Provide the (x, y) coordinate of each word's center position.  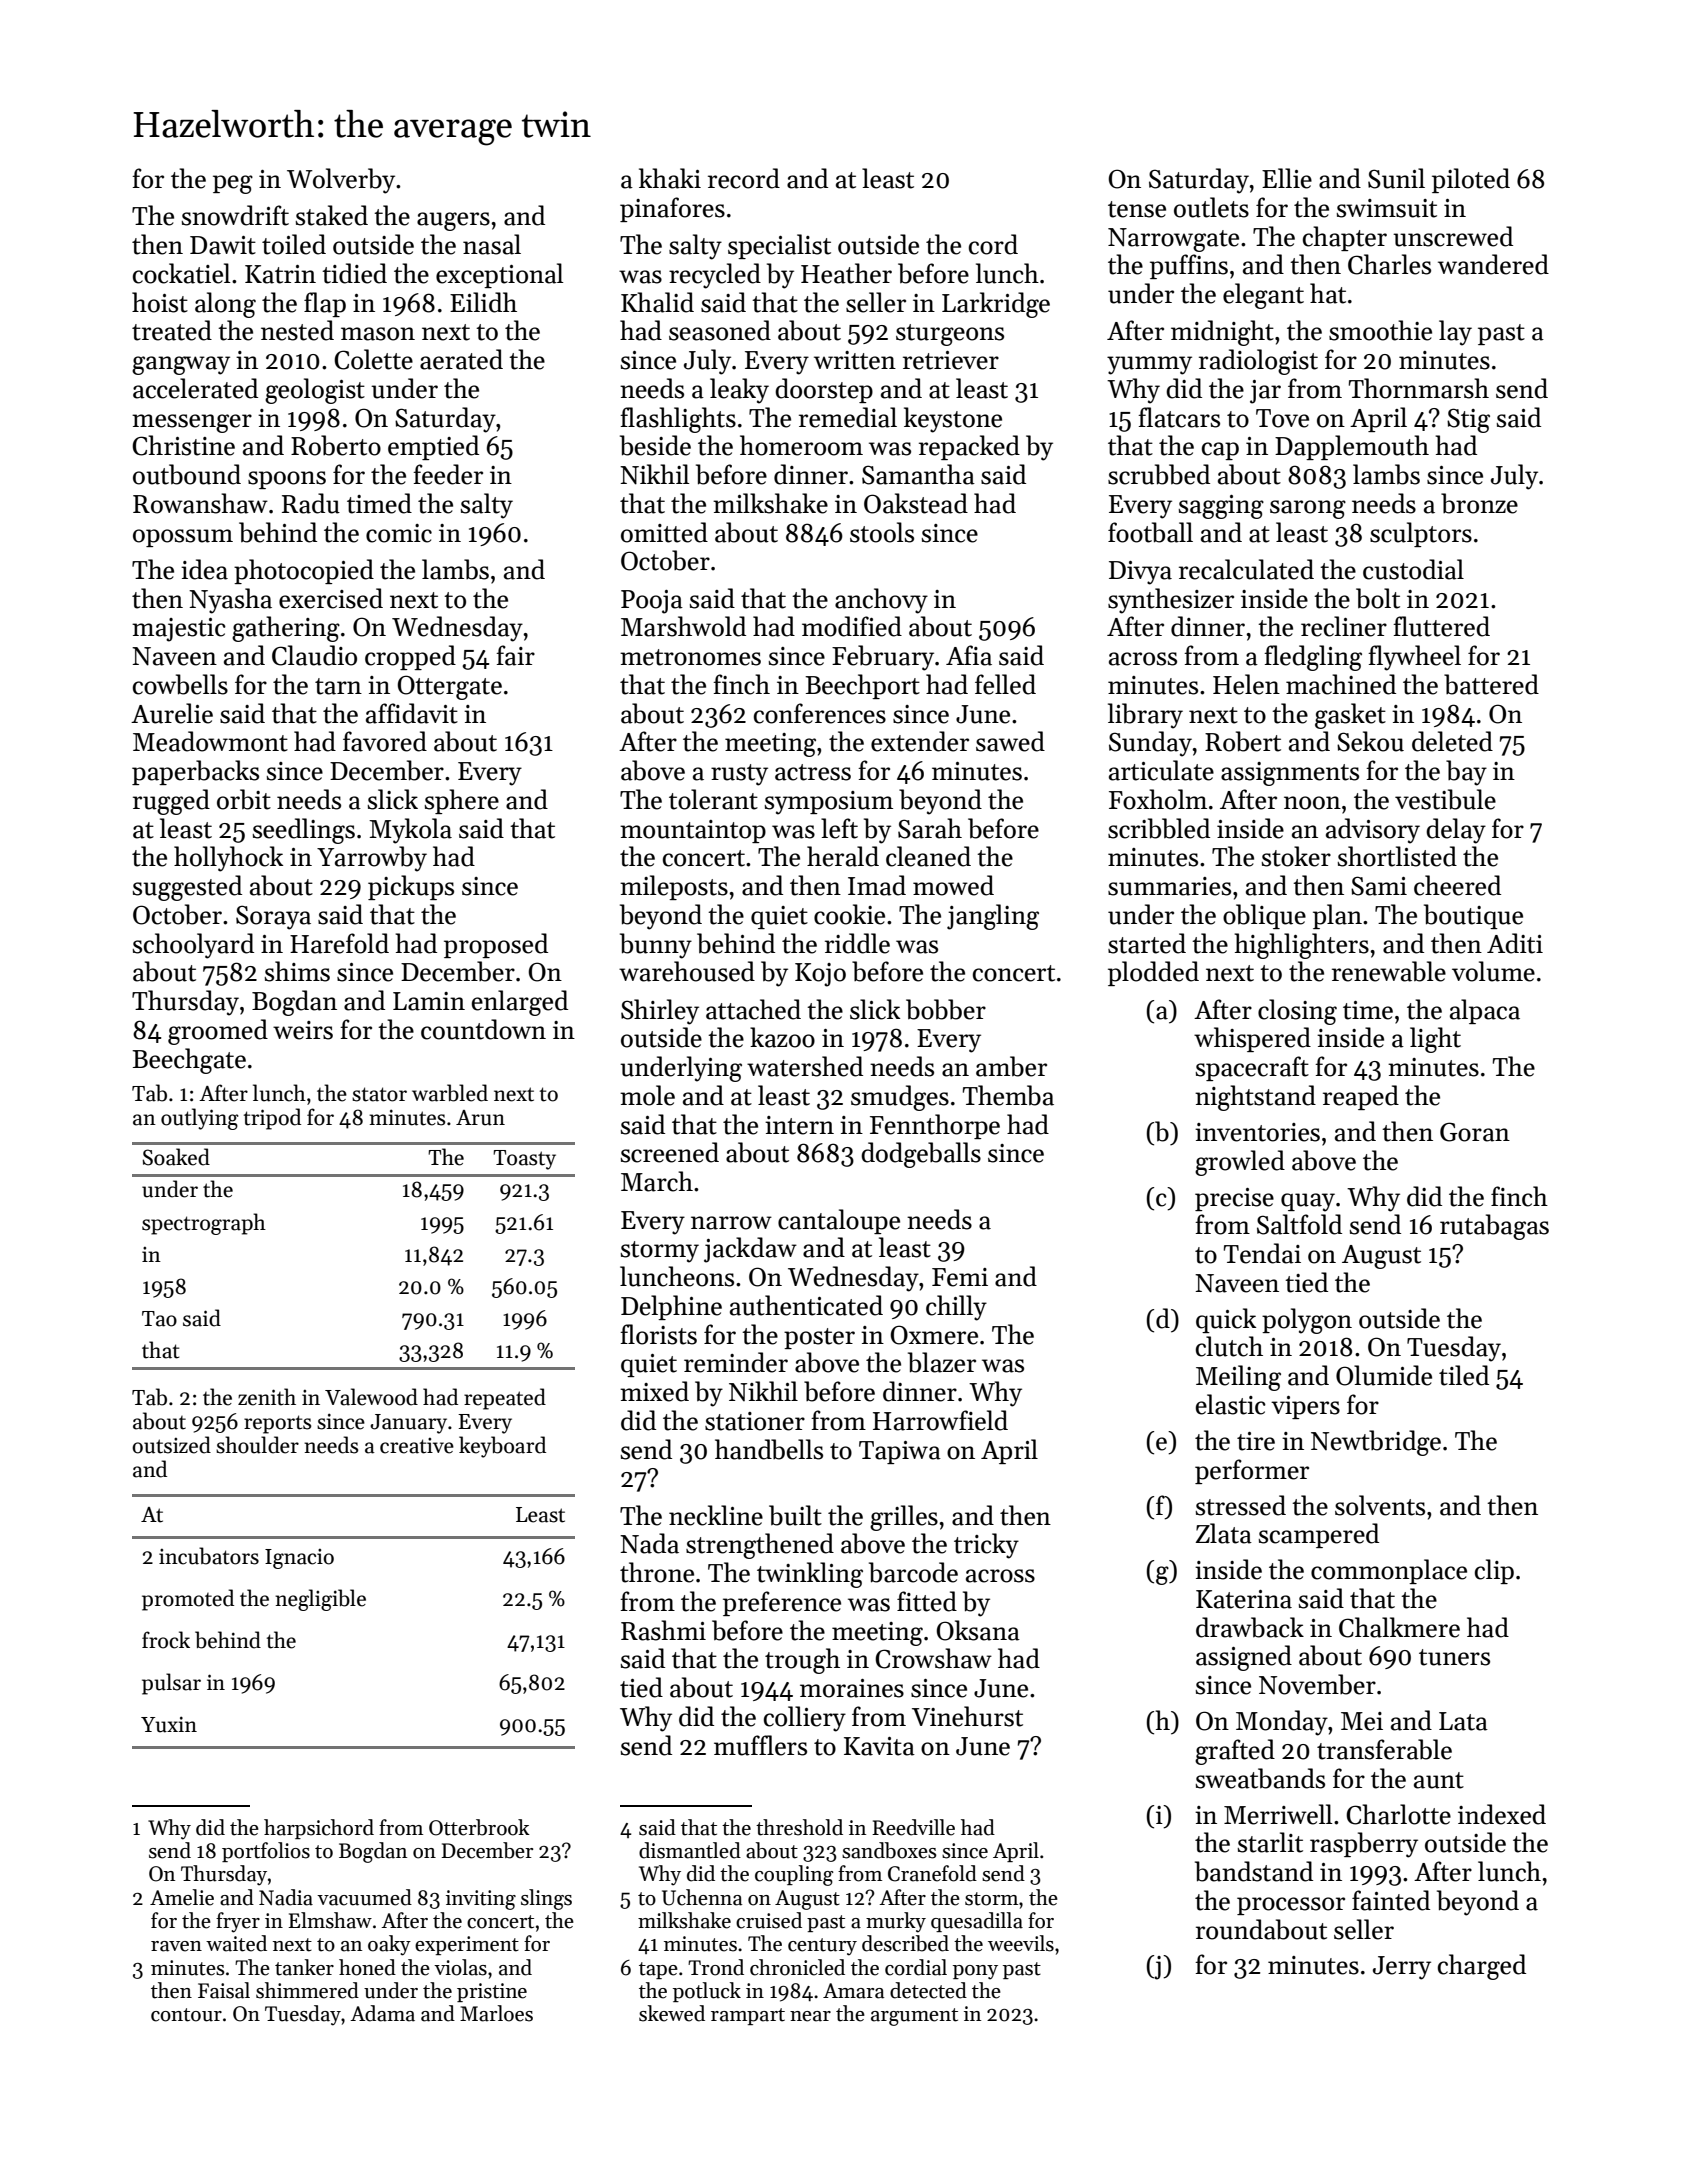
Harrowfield (940, 1420)
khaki (670, 178)
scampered (1319, 1535)
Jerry (1402, 1968)
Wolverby (341, 181)
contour (186, 2015)
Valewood (371, 1397)
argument (914, 2017)
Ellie (1287, 178)
